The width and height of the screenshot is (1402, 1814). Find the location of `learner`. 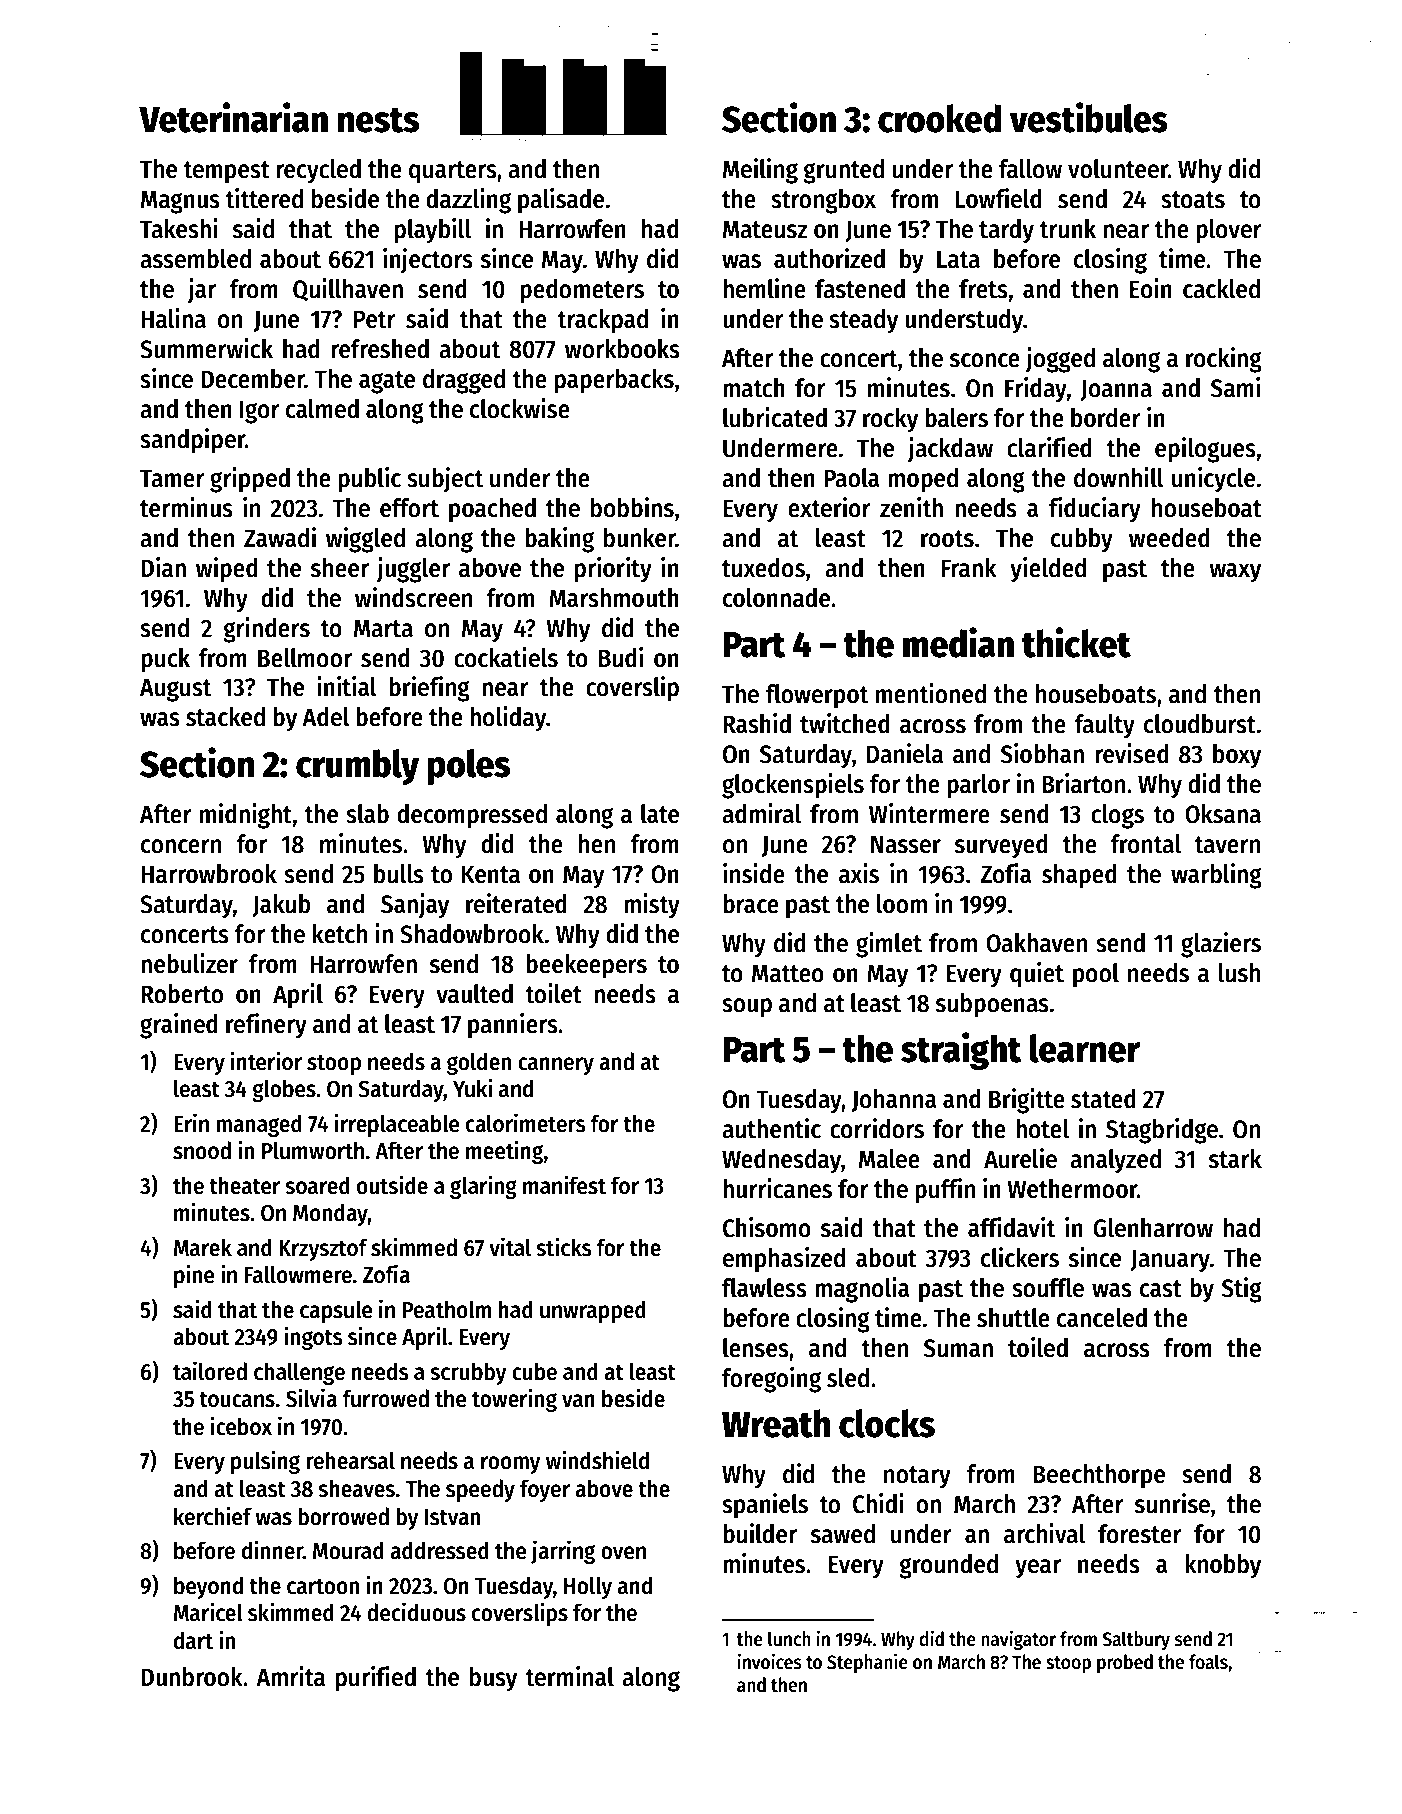

learner is located at coordinates (1084, 1048).
